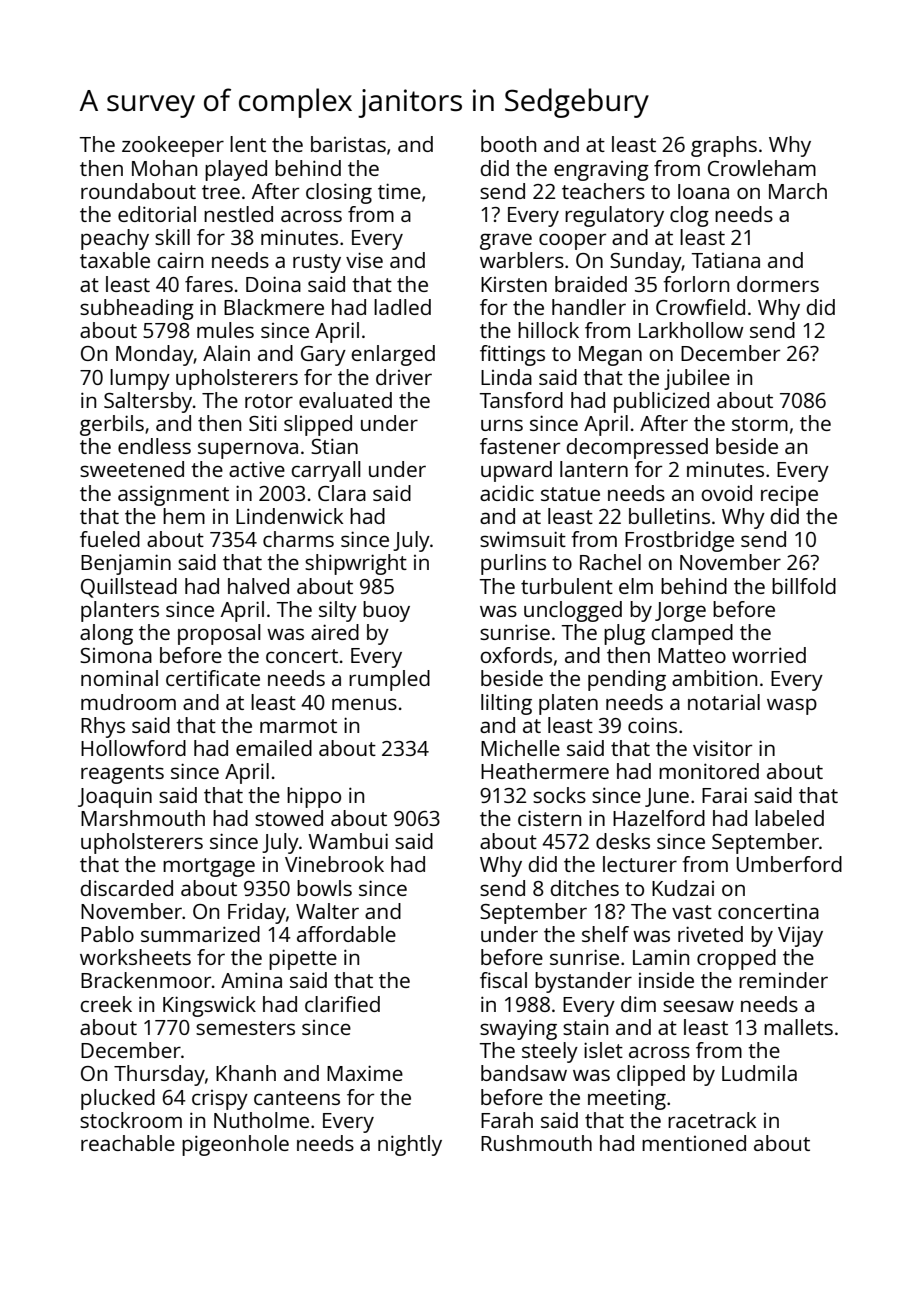 The width and height of the document is (924, 1311). What do you see at coordinates (512, 355) in the document?
I see `fittings` at bounding box center [512, 355].
